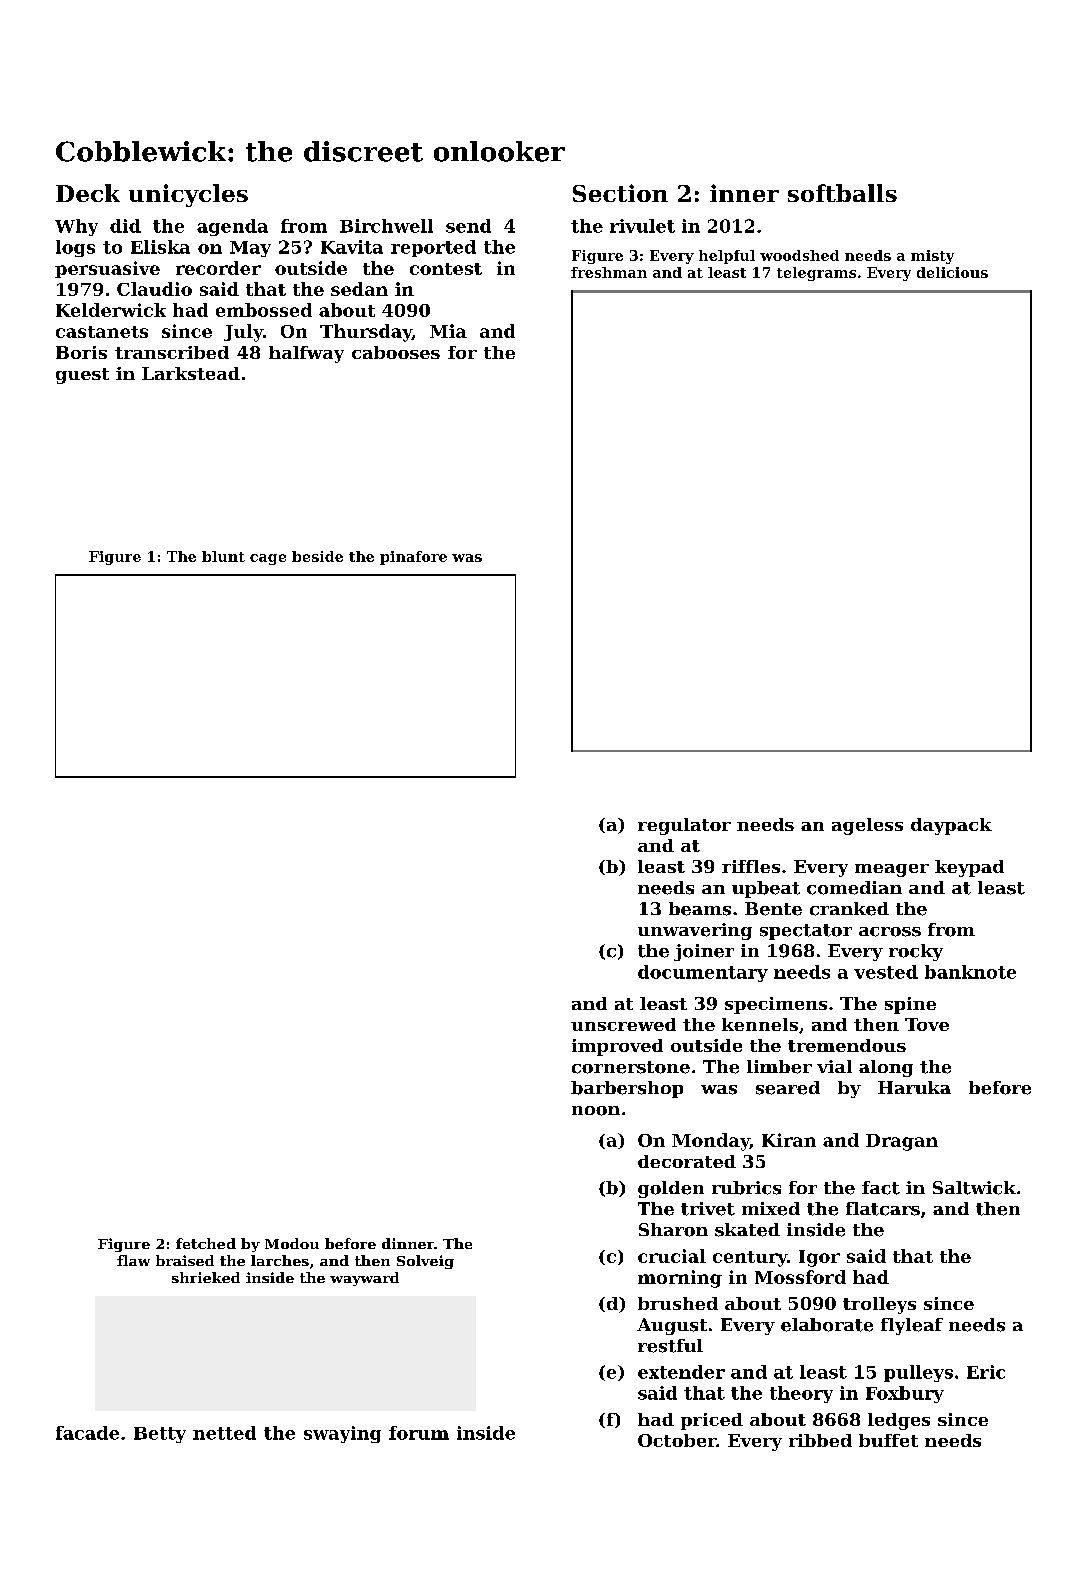 This screenshot has height=1574, width=1087. I want to click on fetched, so click(206, 1243).
